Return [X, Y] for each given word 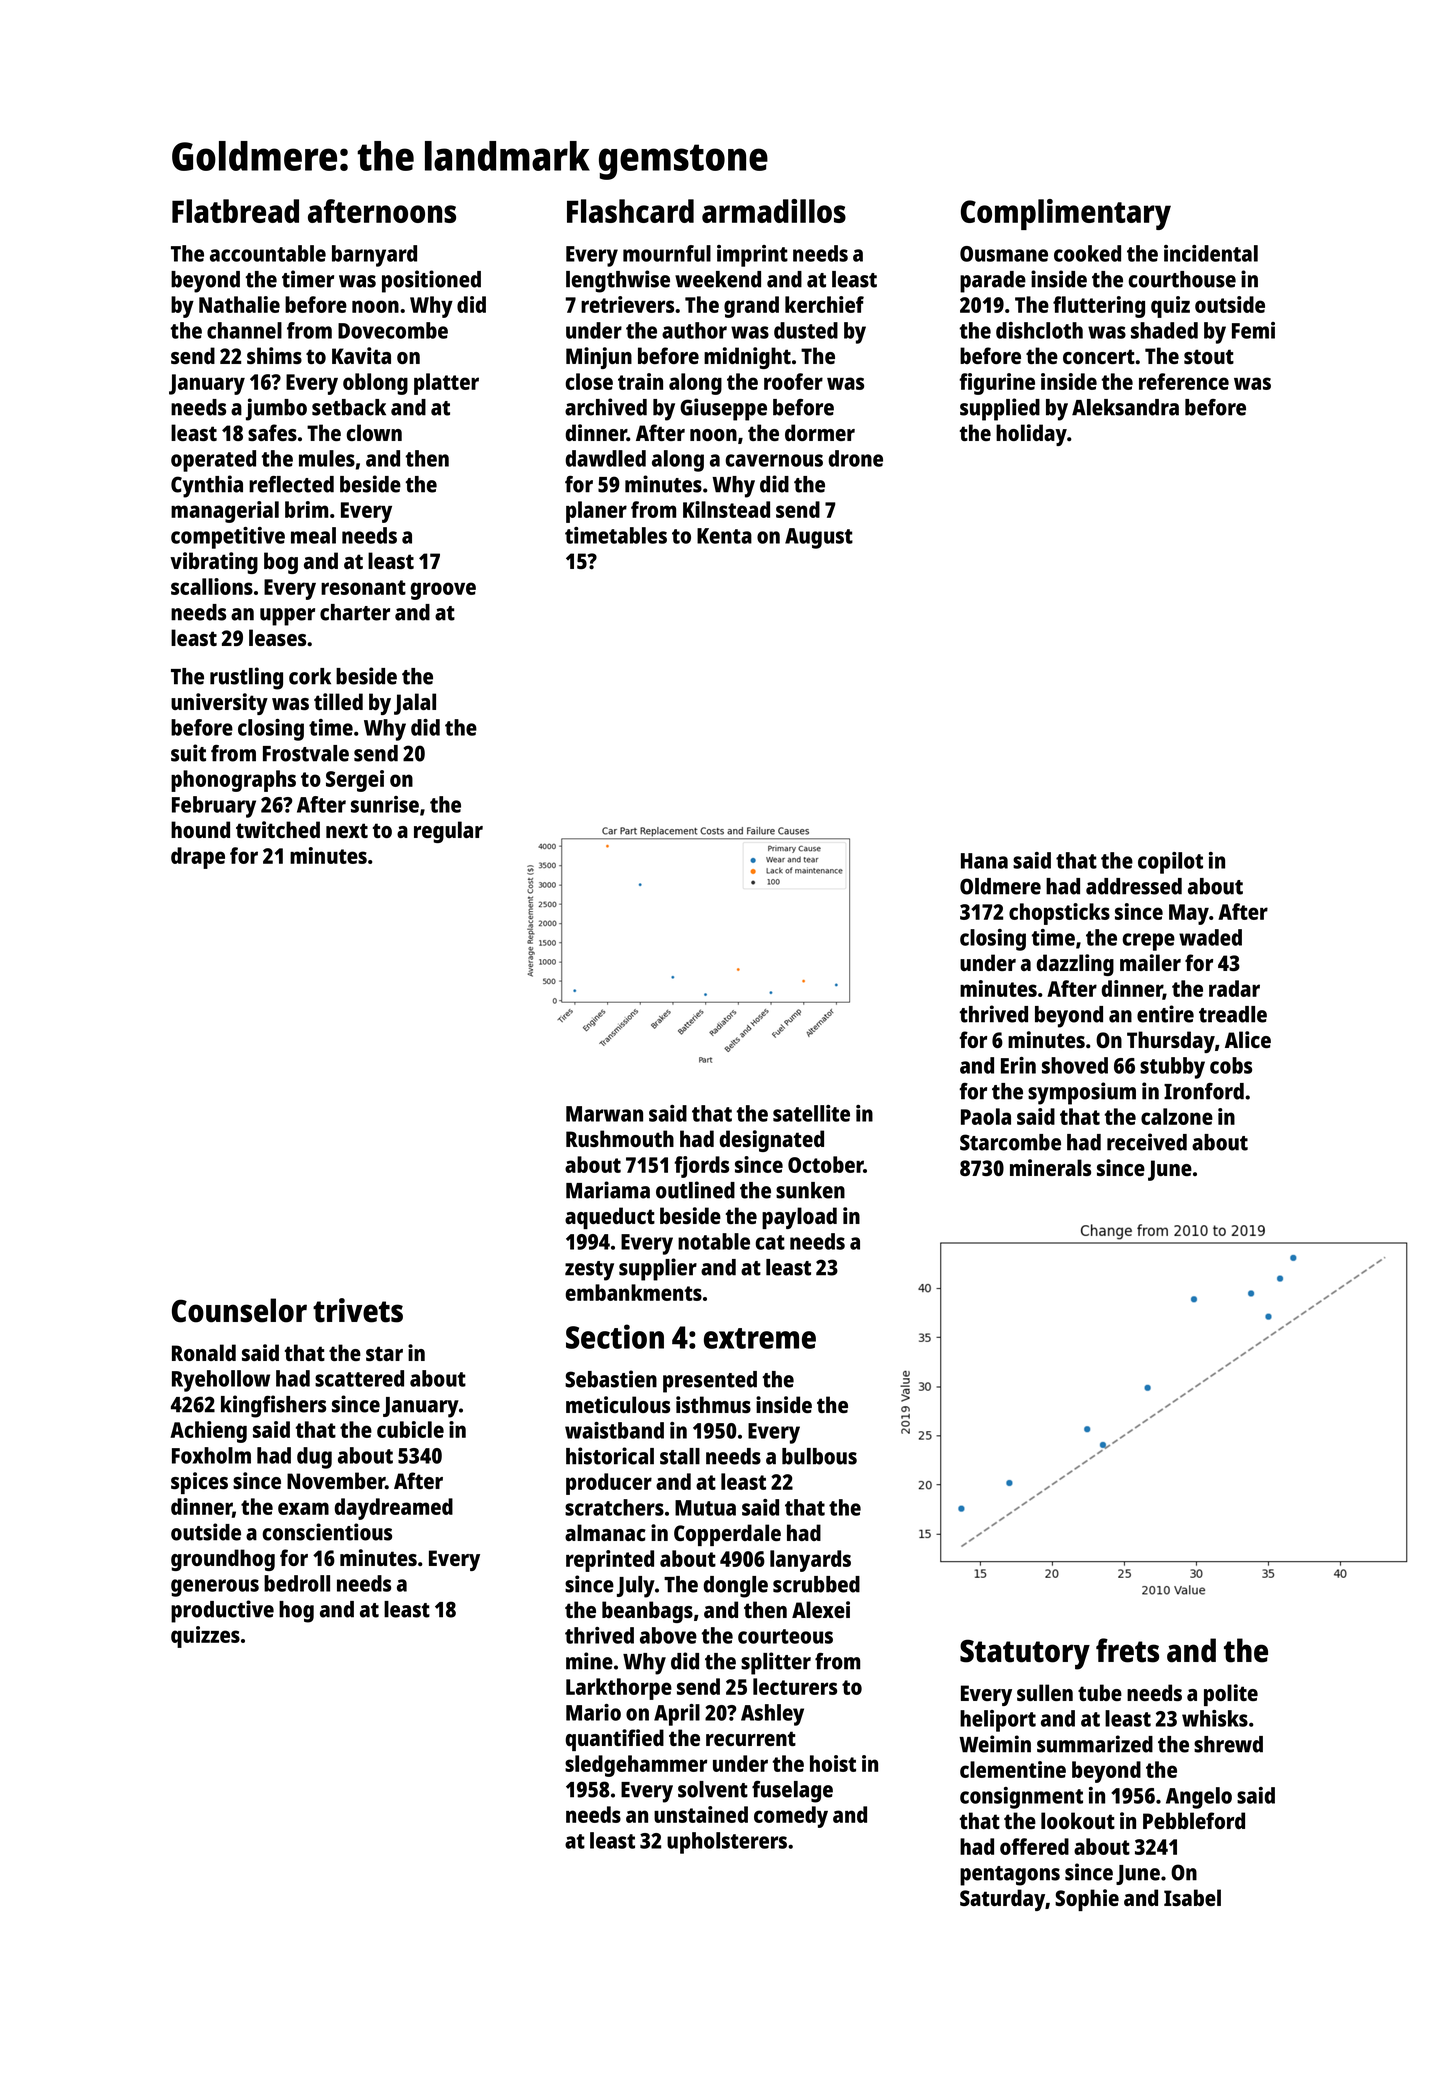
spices [199, 1483]
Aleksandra [1125, 407]
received [1147, 1142]
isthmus [713, 1404]
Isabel [1192, 1897]
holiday [1031, 435]
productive [222, 1611]
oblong [375, 384]
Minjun [599, 358]
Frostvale [306, 753]
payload [799, 1218]
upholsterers [727, 1843]
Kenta [724, 536]
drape [198, 858]
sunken [810, 1190]
